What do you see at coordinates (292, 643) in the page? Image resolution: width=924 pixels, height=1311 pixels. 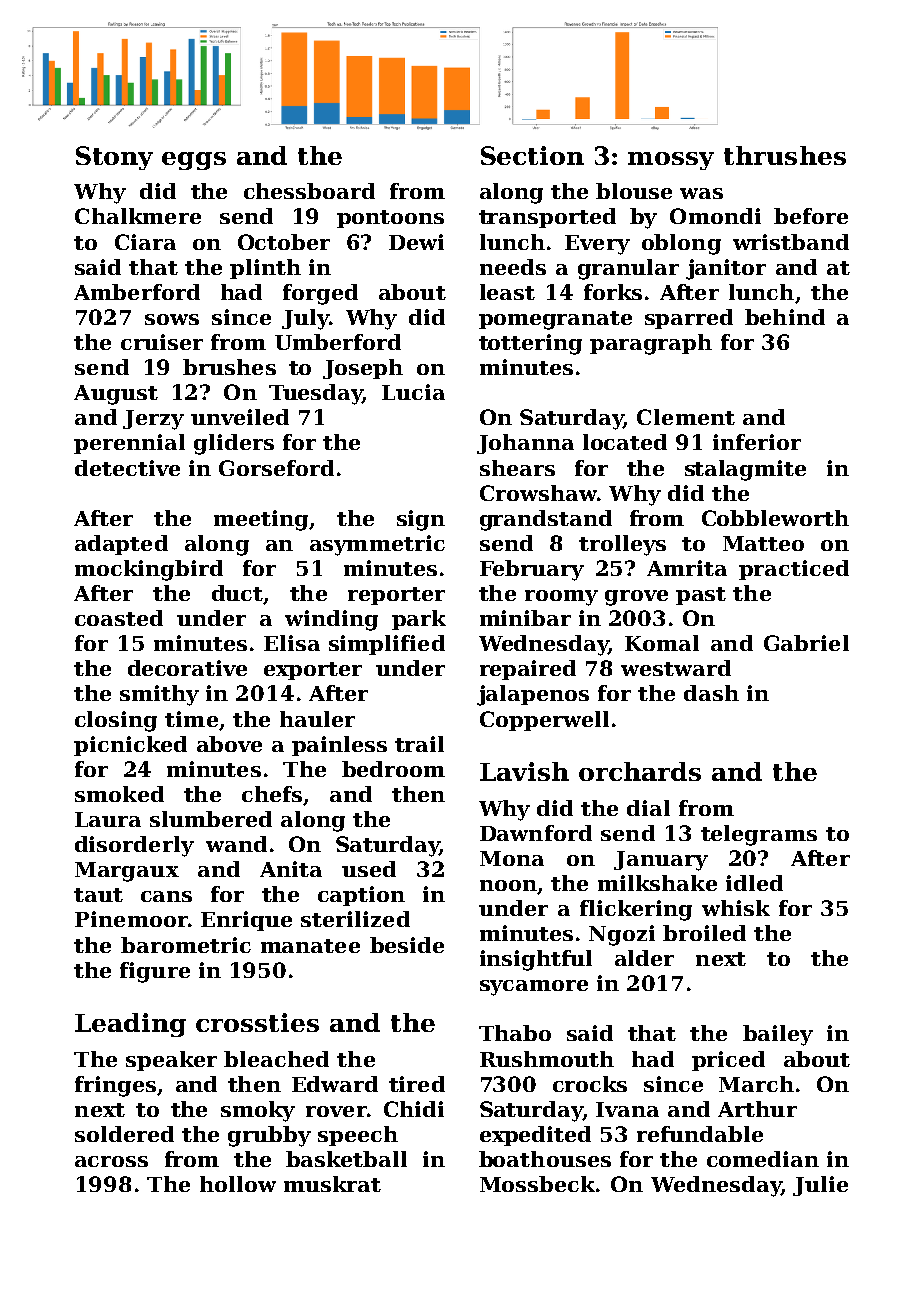 I see `Elisa` at bounding box center [292, 643].
